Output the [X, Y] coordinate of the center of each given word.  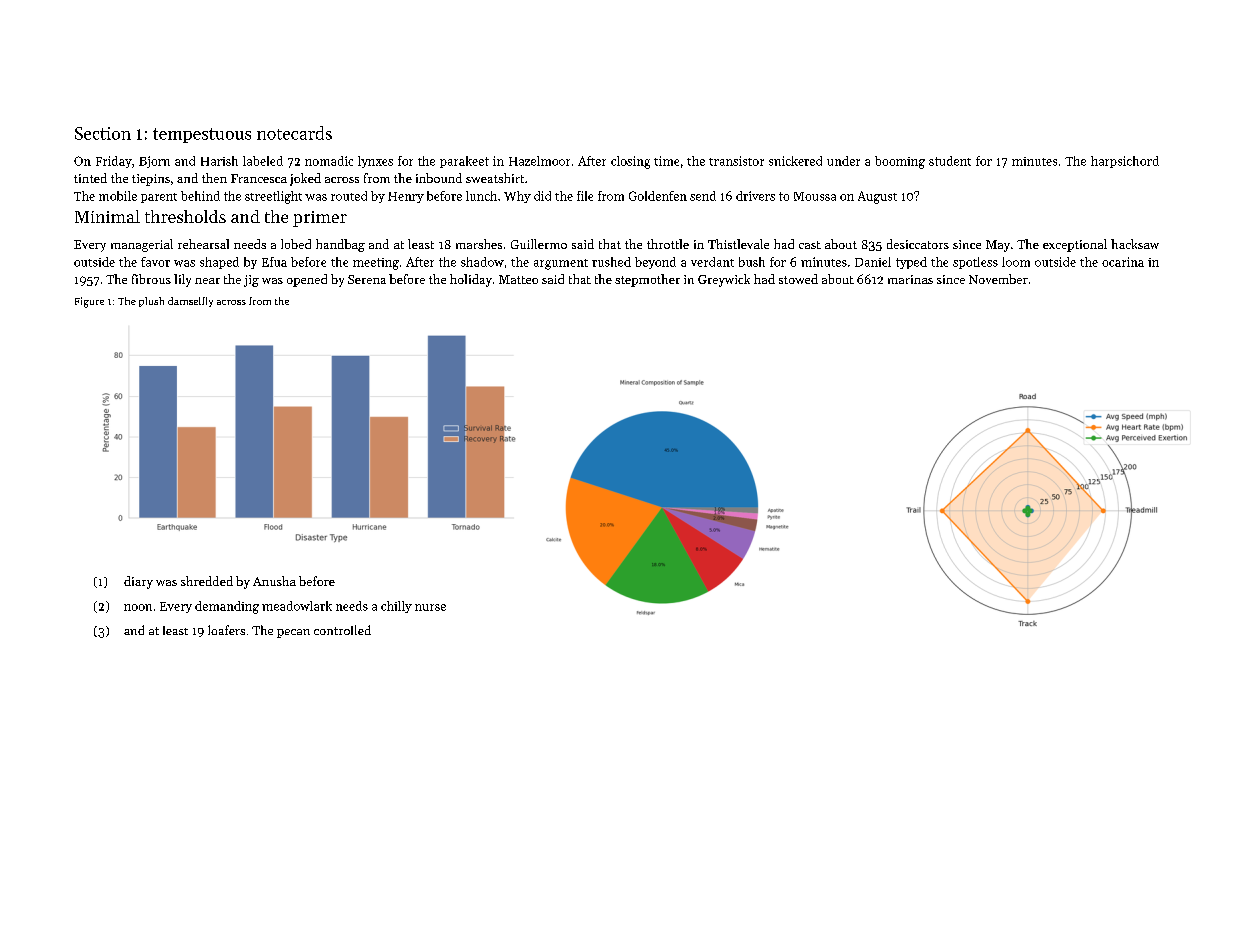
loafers [226, 630]
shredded [207, 581]
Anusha [274, 581]
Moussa [815, 196]
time [666, 161]
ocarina [1123, 262]
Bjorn [154, 162]
